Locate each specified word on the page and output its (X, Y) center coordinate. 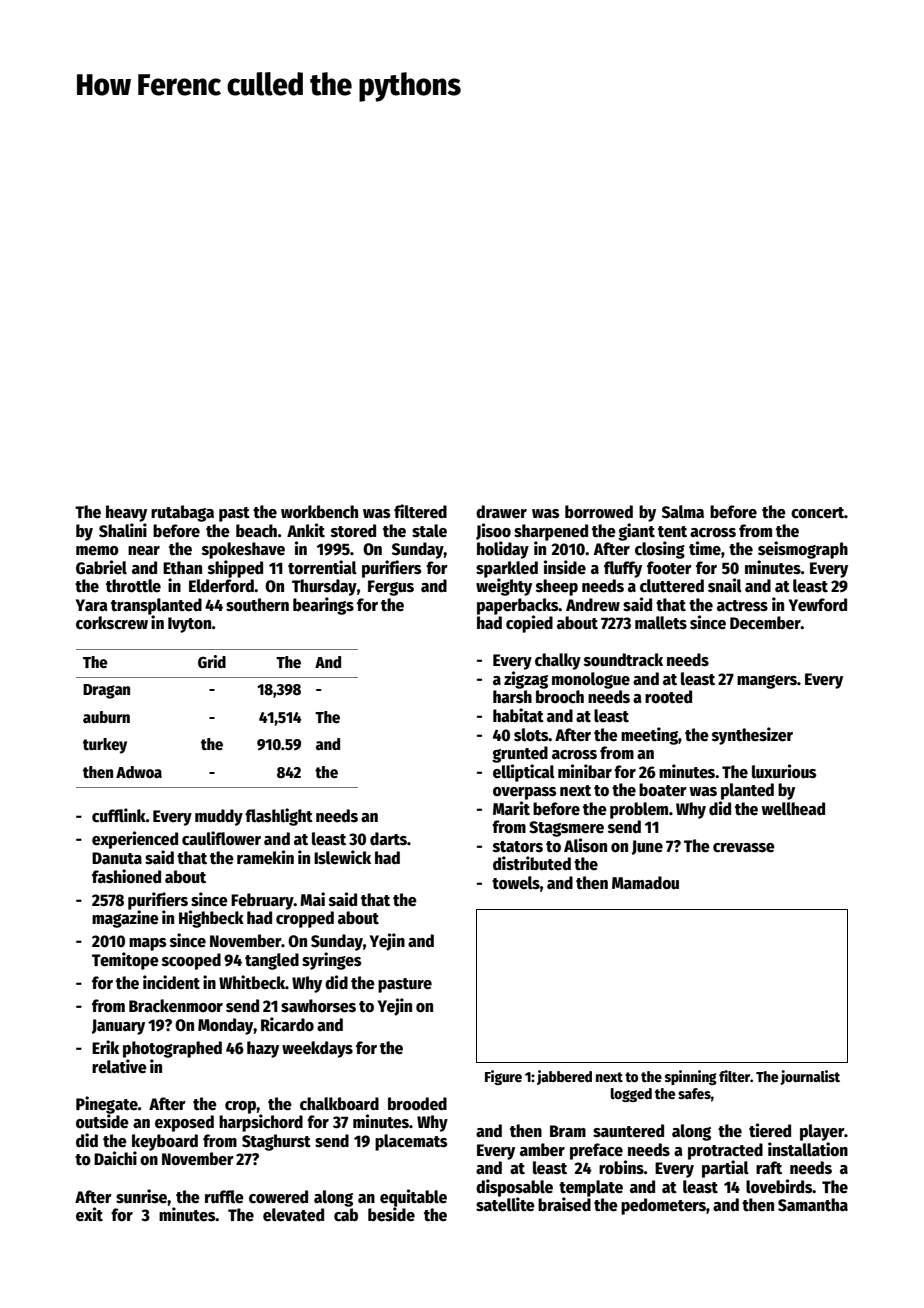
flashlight (279, 817)
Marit (511, 808)
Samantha (813, 1205)
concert (818, 513)
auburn (106, 717)
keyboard (165, 1142)
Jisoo (493, 531)
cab (346, 1215)
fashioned (126, 876)
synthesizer (752, 736)
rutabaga (182, 513)
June (647, 847)
